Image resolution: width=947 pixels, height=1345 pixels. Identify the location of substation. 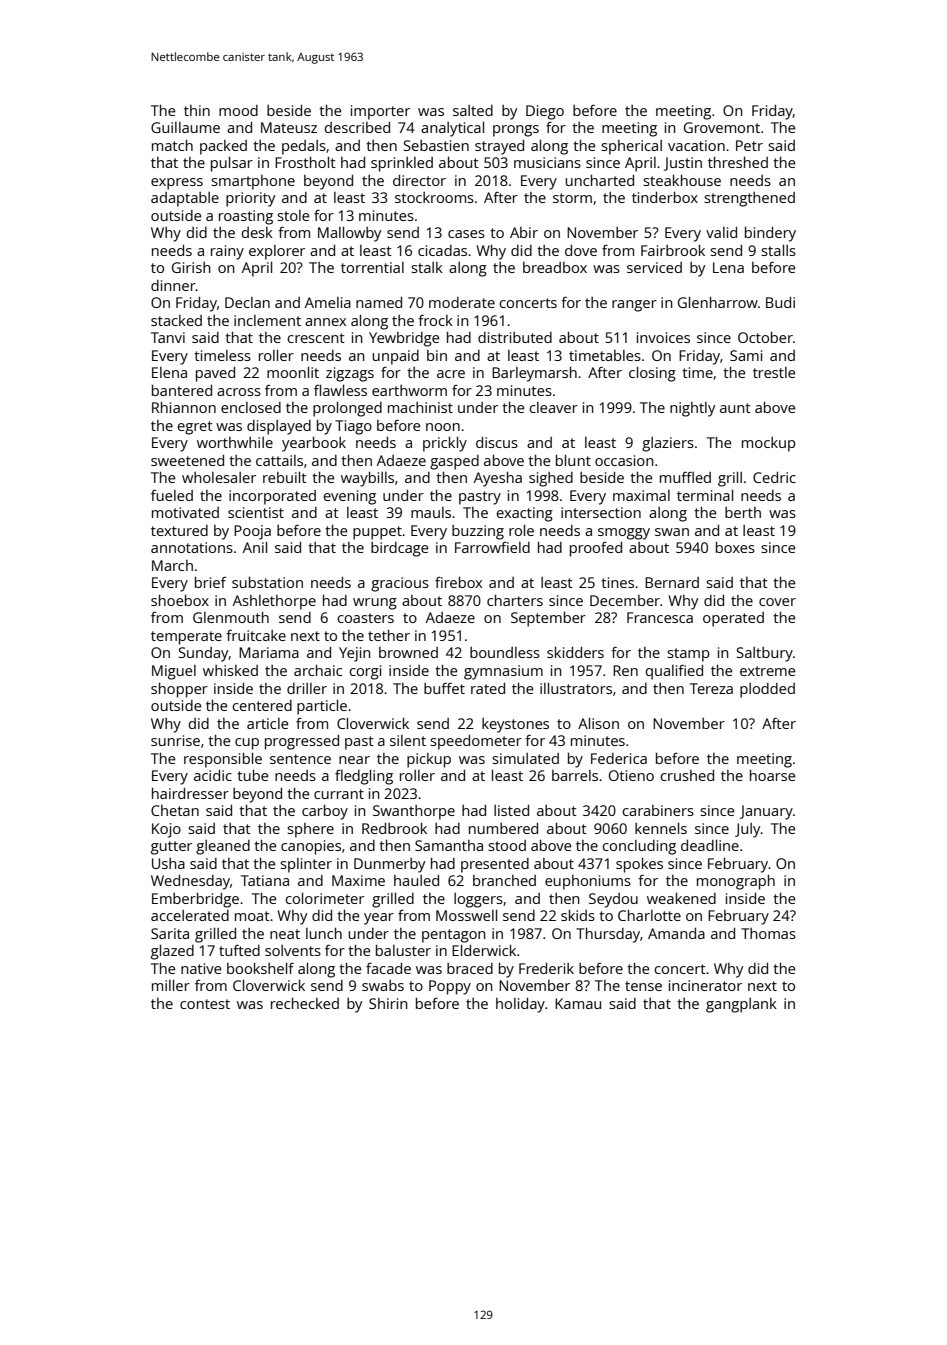
(267, 582).
